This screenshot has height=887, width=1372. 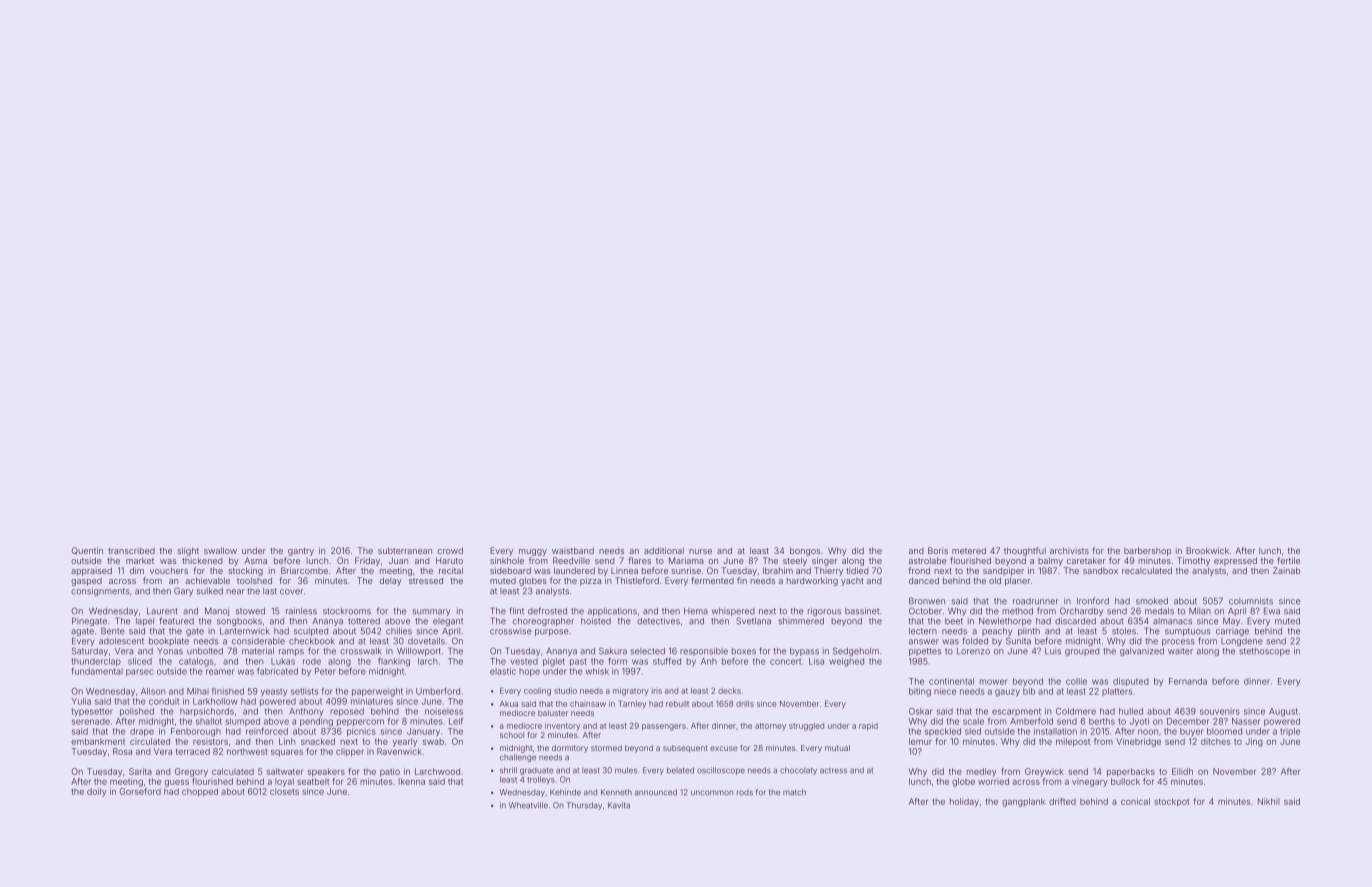 I want to click on gantry, so click(x=301, y=552).
